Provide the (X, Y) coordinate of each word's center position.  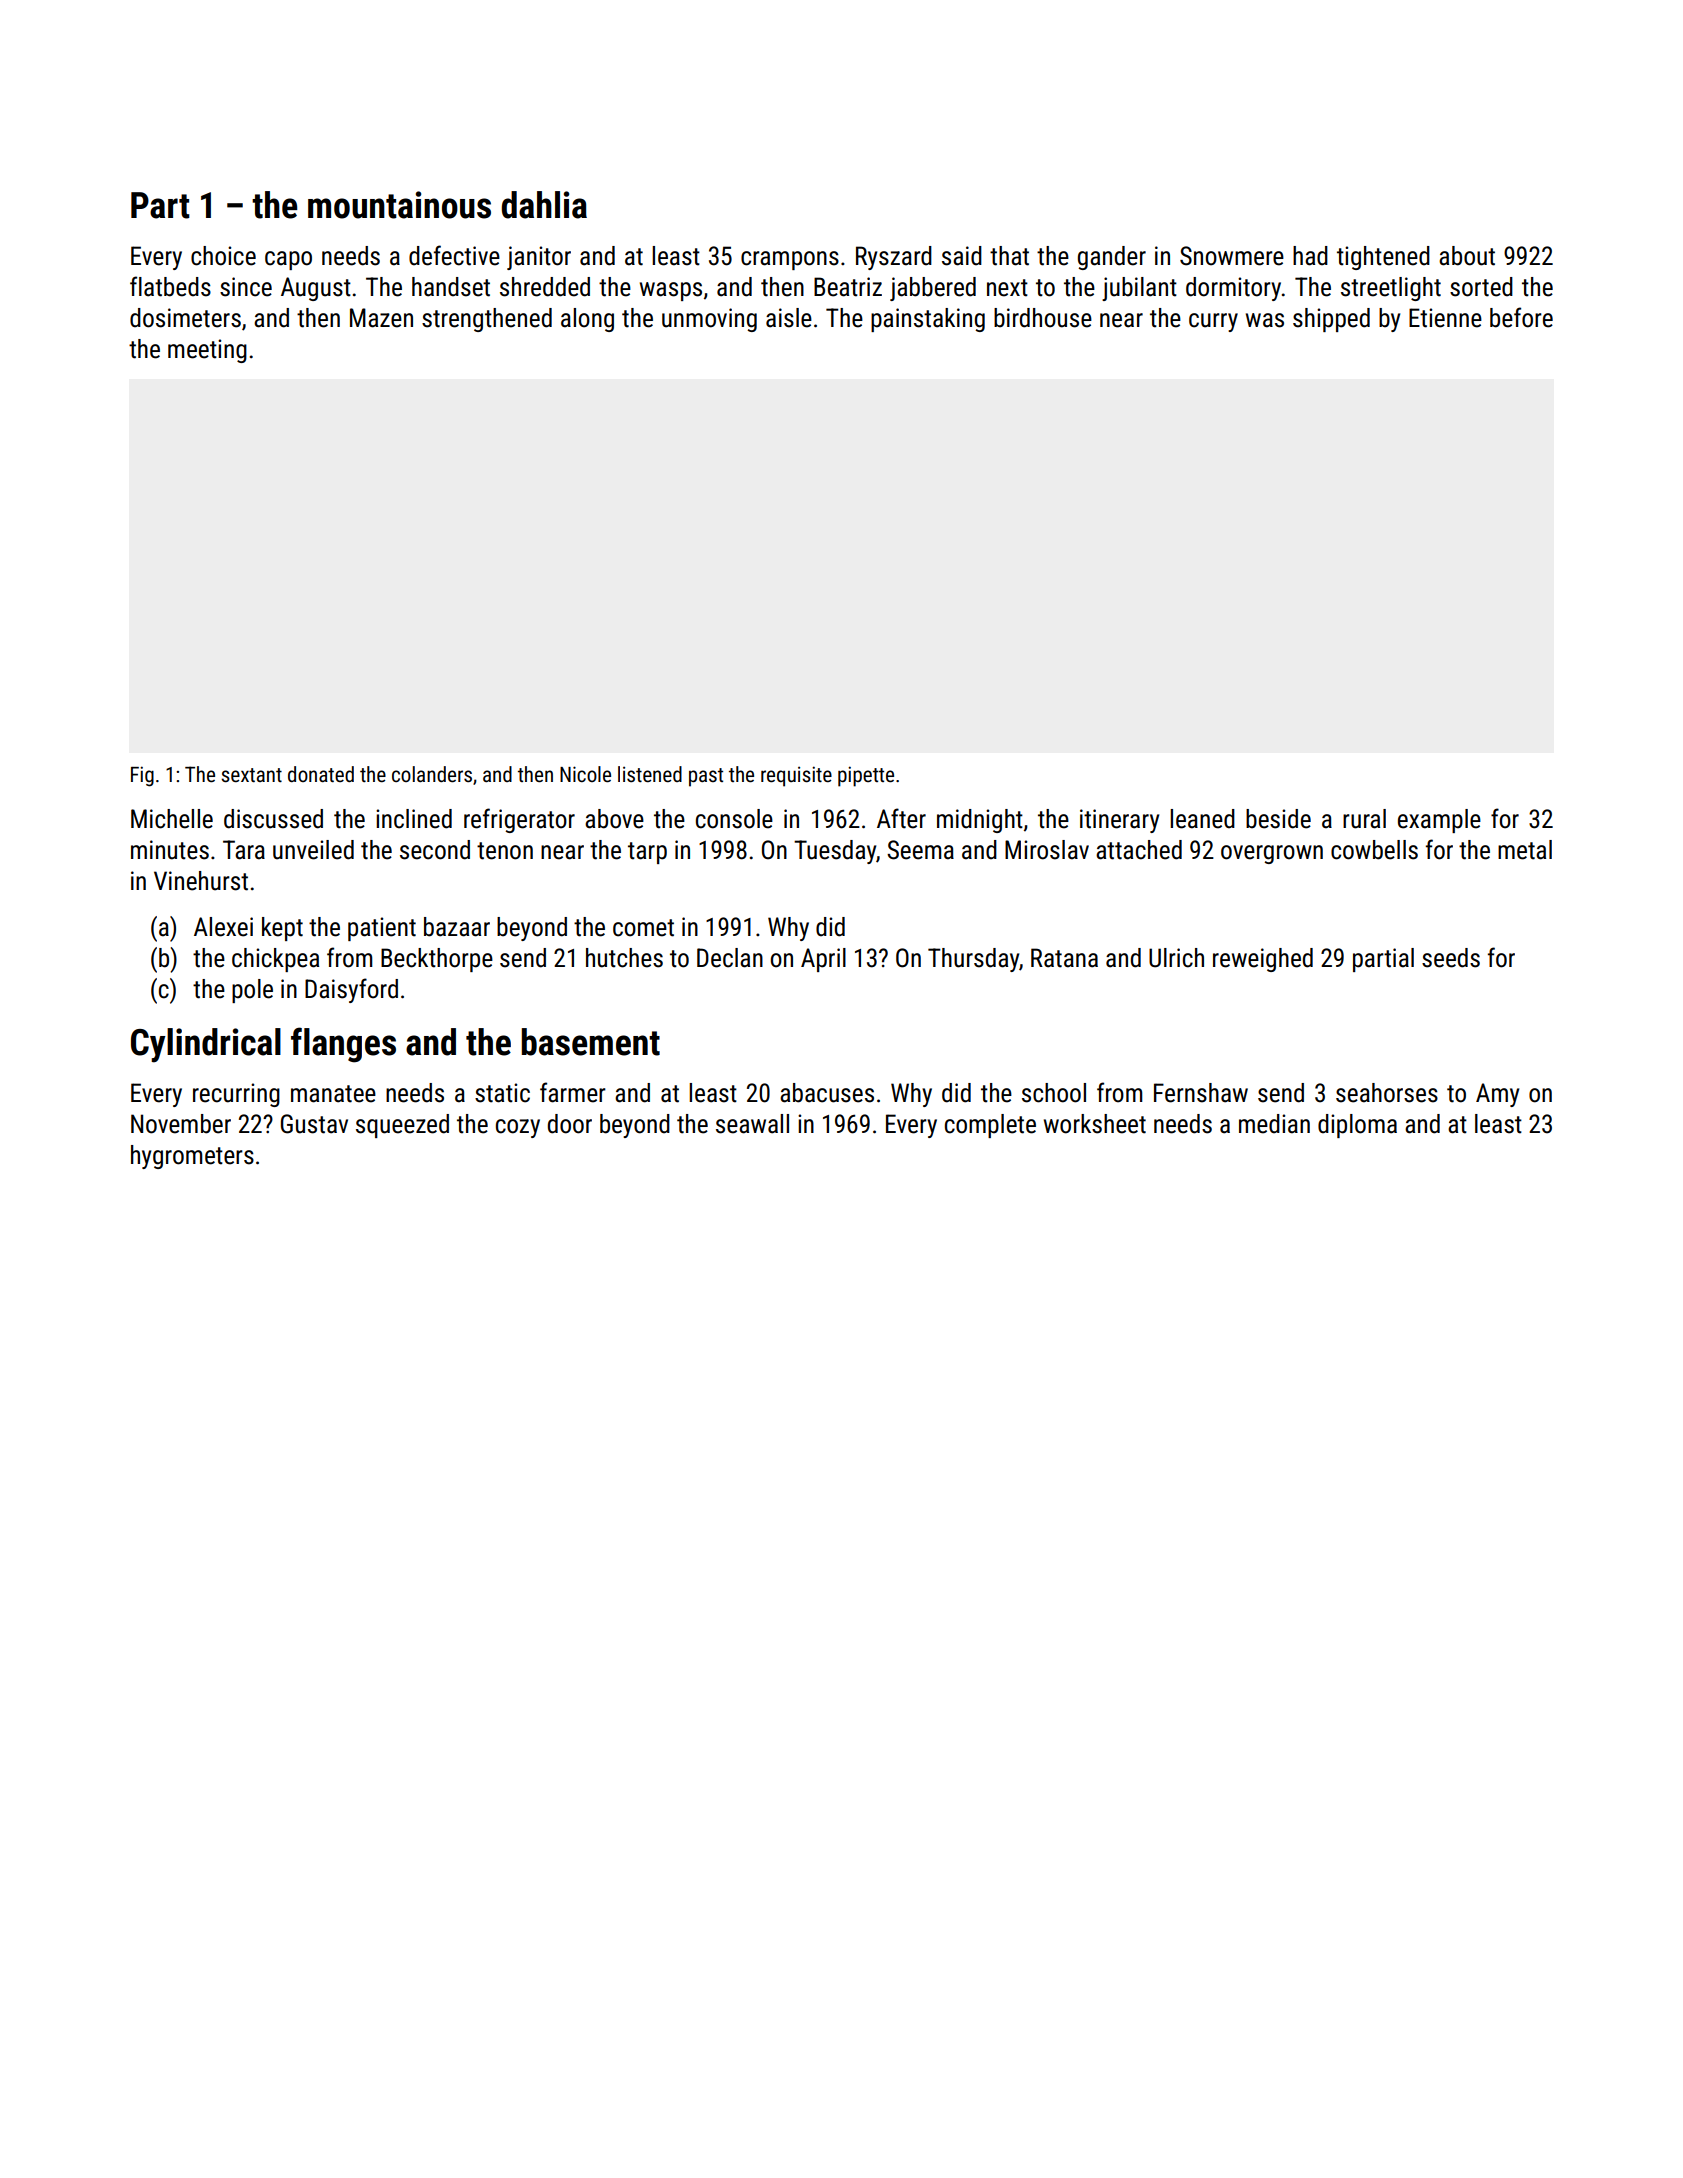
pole (252, 991)
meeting (207, 351)
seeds (1451, 958)
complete (990, 1126)
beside (1278, 819)
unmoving (709, 320)
